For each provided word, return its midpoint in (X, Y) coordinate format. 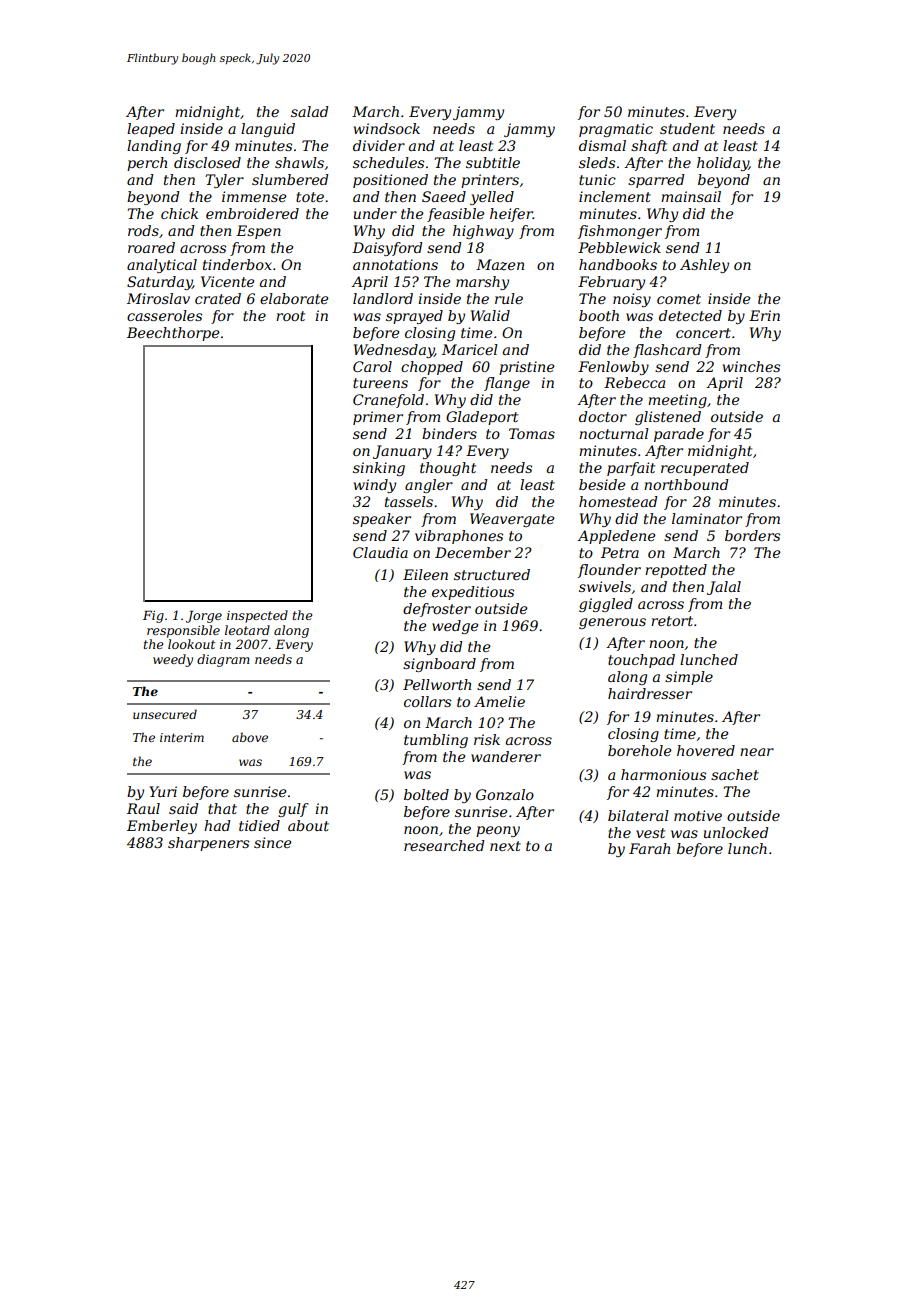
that (222, 808)
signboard (439, 665)
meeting (677, 401)
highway (483, 232)
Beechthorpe (173, 334)
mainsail (691, 196)
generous (612, 623)
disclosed (207, 162)
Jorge (204, 616)
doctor (603, 416)
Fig (153, 616)
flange (507, 384)
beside (602, 484)
